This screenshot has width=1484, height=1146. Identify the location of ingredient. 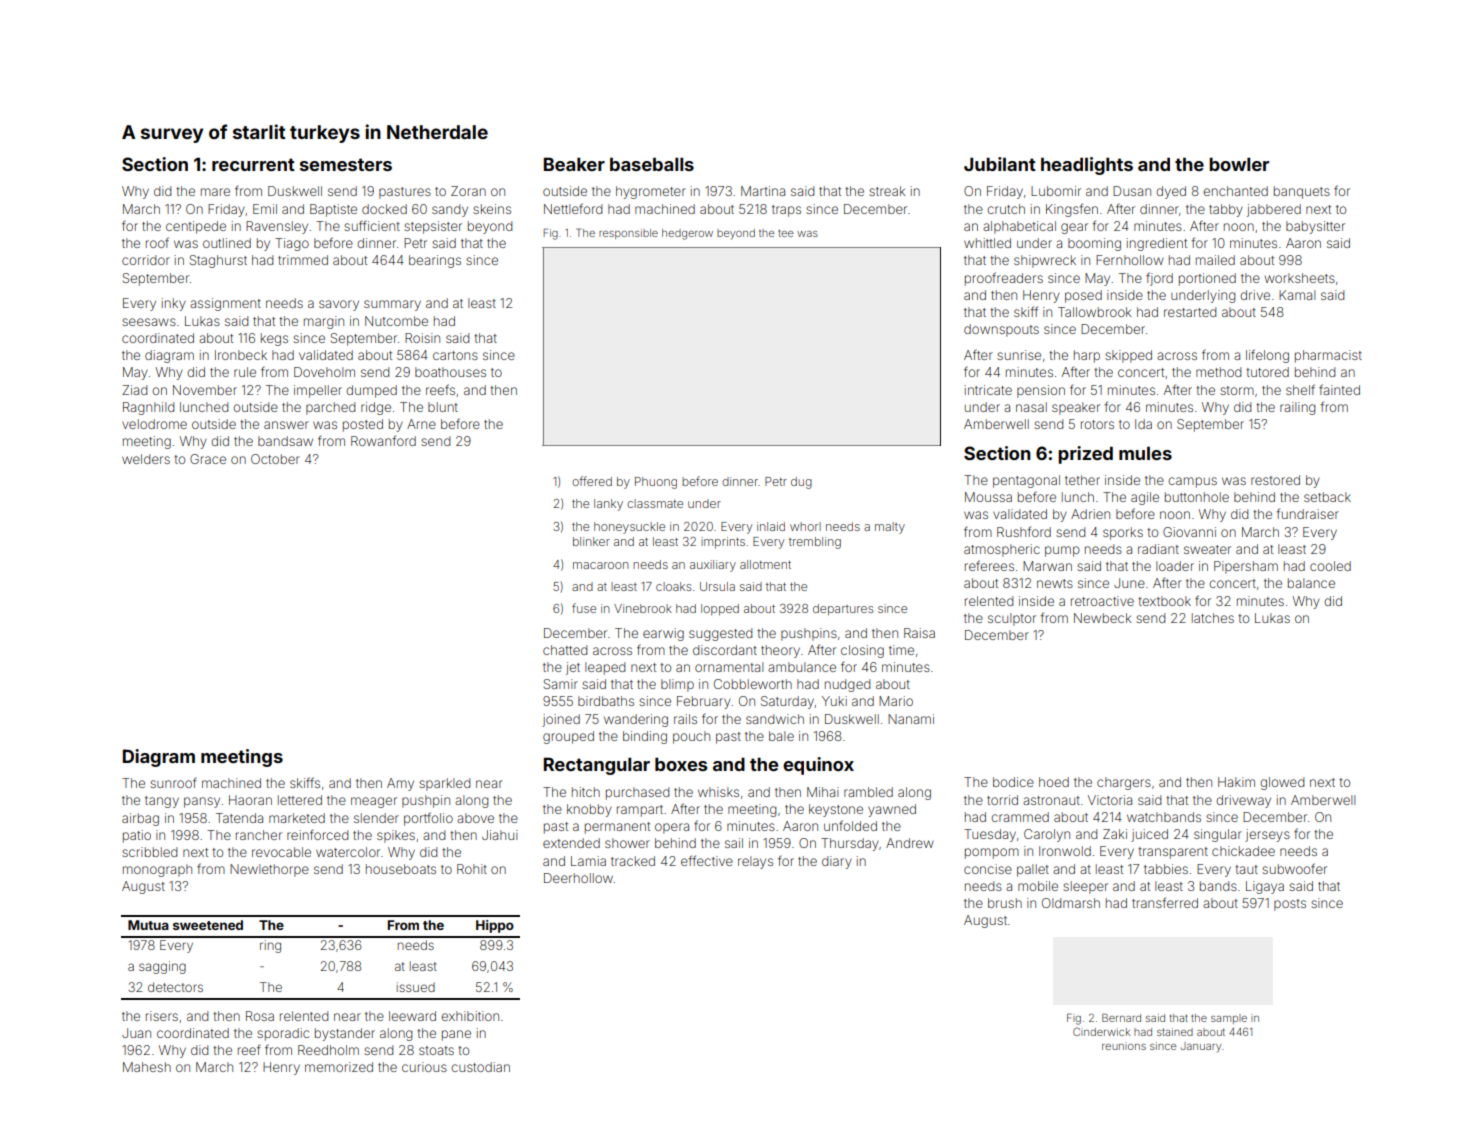
(1157, 244).
